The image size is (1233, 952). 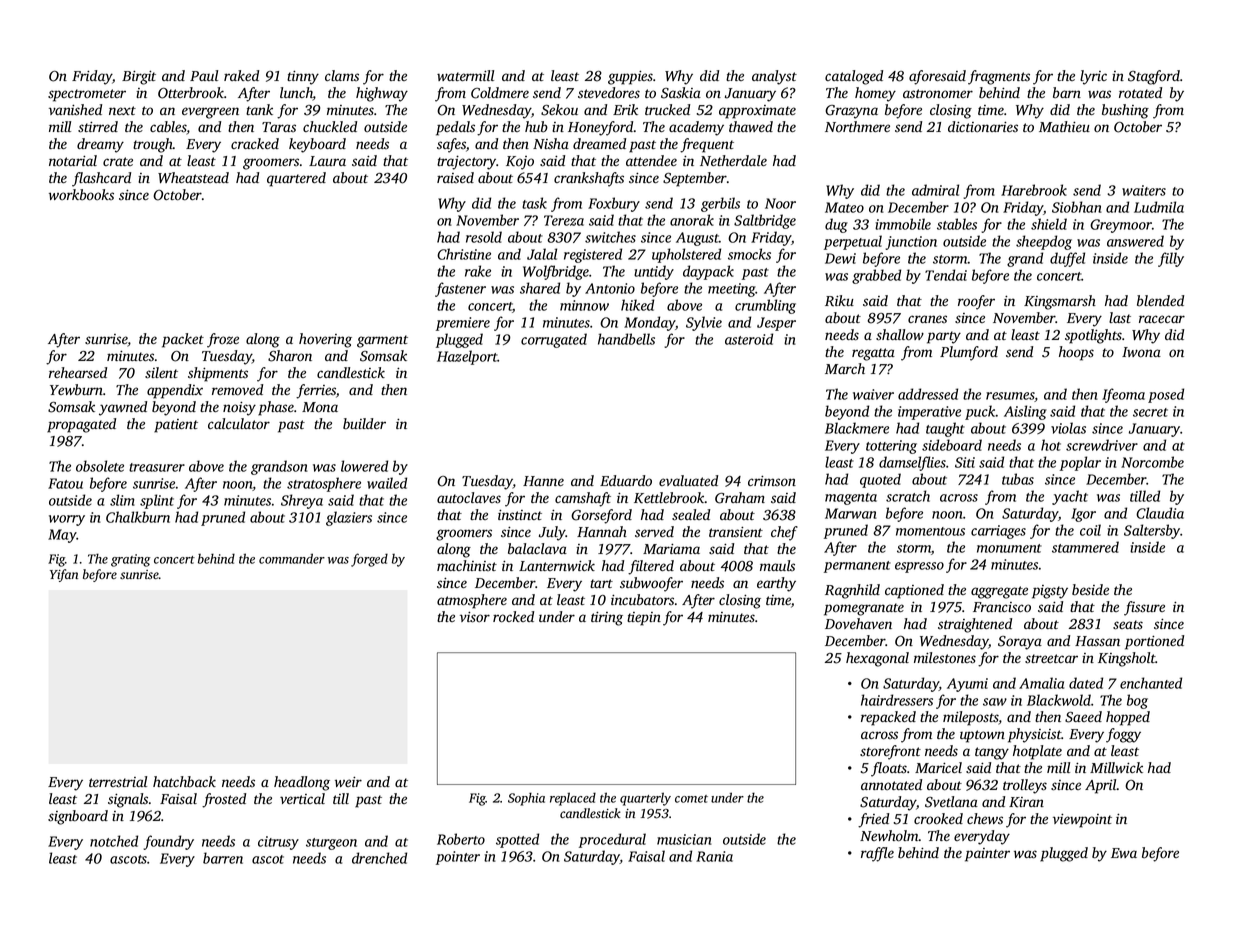 What do you see at coordinates (630, 77) in the screenshot?
I see `guppies` at bounding box center [630, 77].
